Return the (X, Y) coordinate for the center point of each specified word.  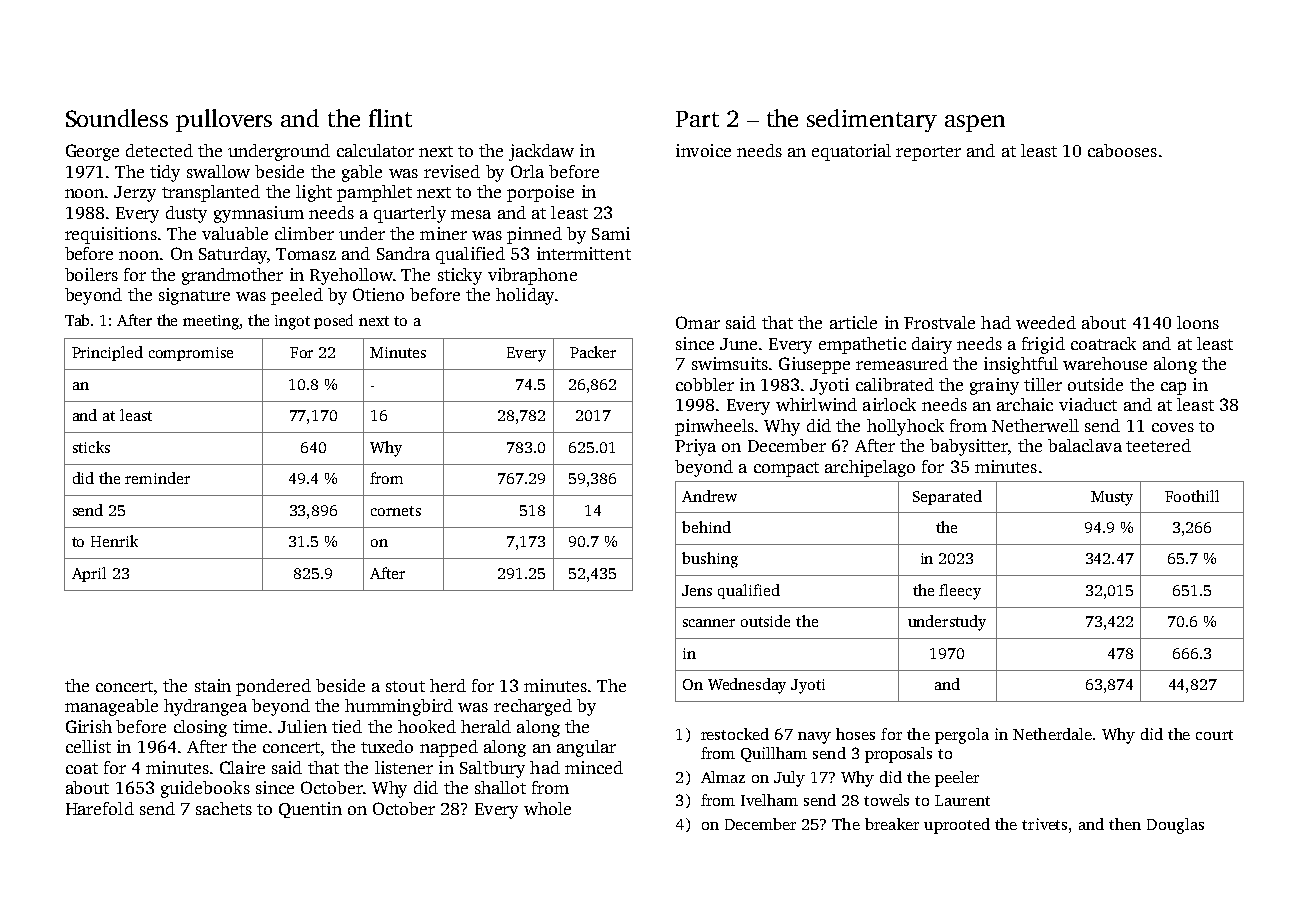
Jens (697, 590)
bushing (710, 560)
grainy (994, 386)
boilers (91, 274)
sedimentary (872, 120)
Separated (947, 497)
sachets (224, 808)
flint (390, 118)
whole (547, 808)
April (89, 574)
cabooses (1122, 150)
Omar (698, 322)
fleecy (960, 592)
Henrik (114, 541)
